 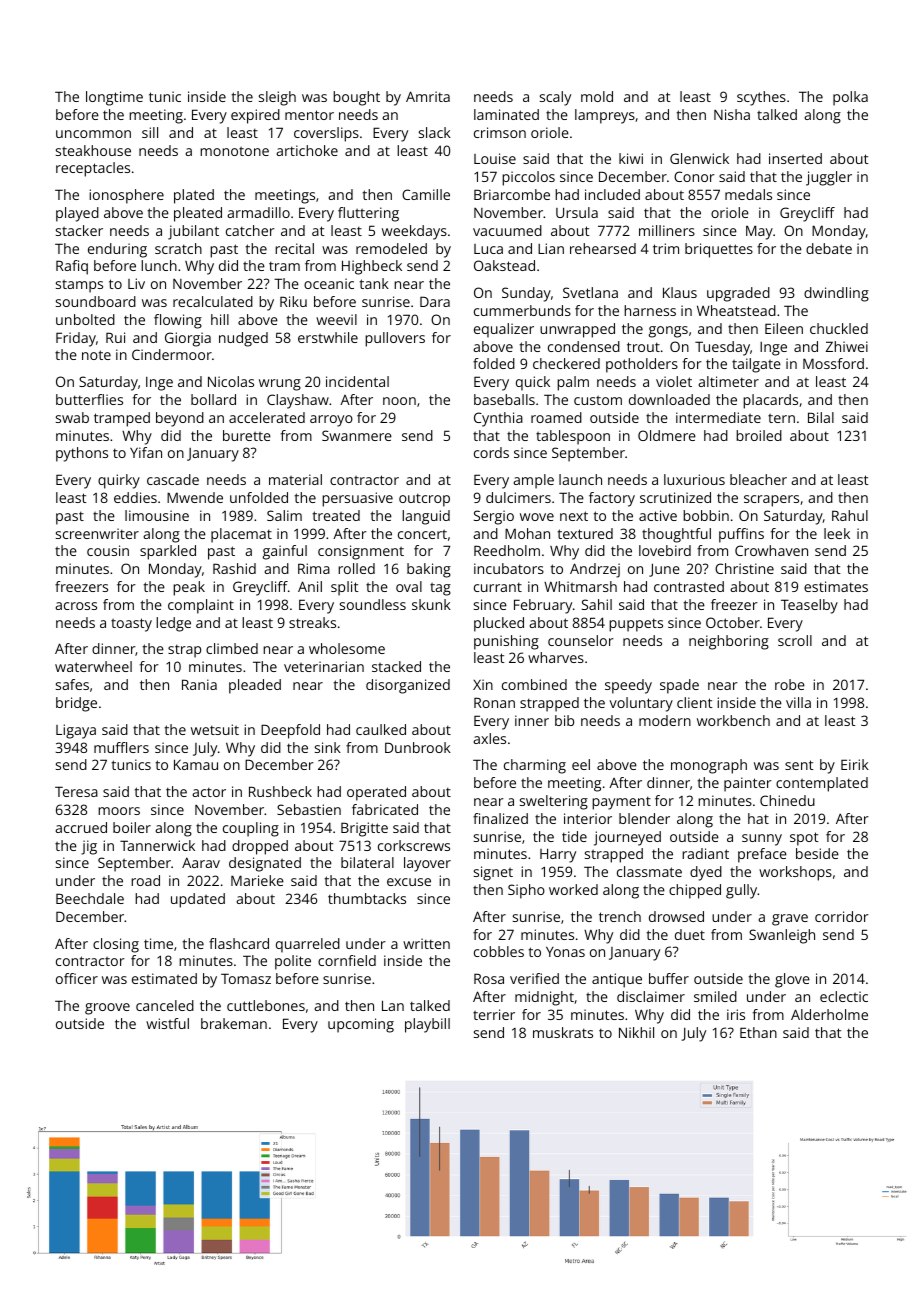 What do you see at coordinates (76, 704) in the screenshot?
I see `bridge` at bounding box center [76, 704].
